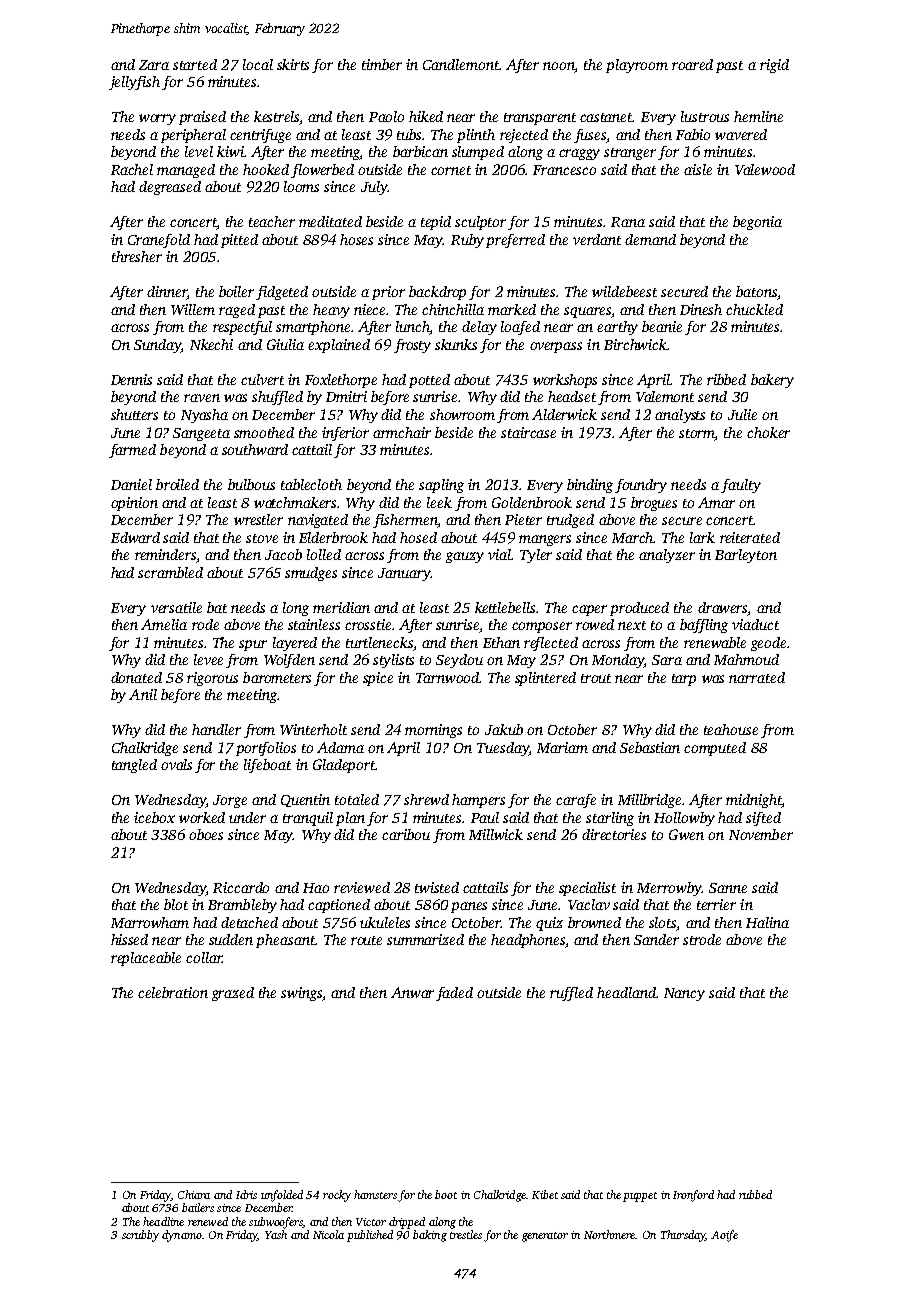 The height and width of the document is (1316, 908). What do you see at coordinates (426, 116) in the document?
I see `hiked` at bounding box center [426, 116].
